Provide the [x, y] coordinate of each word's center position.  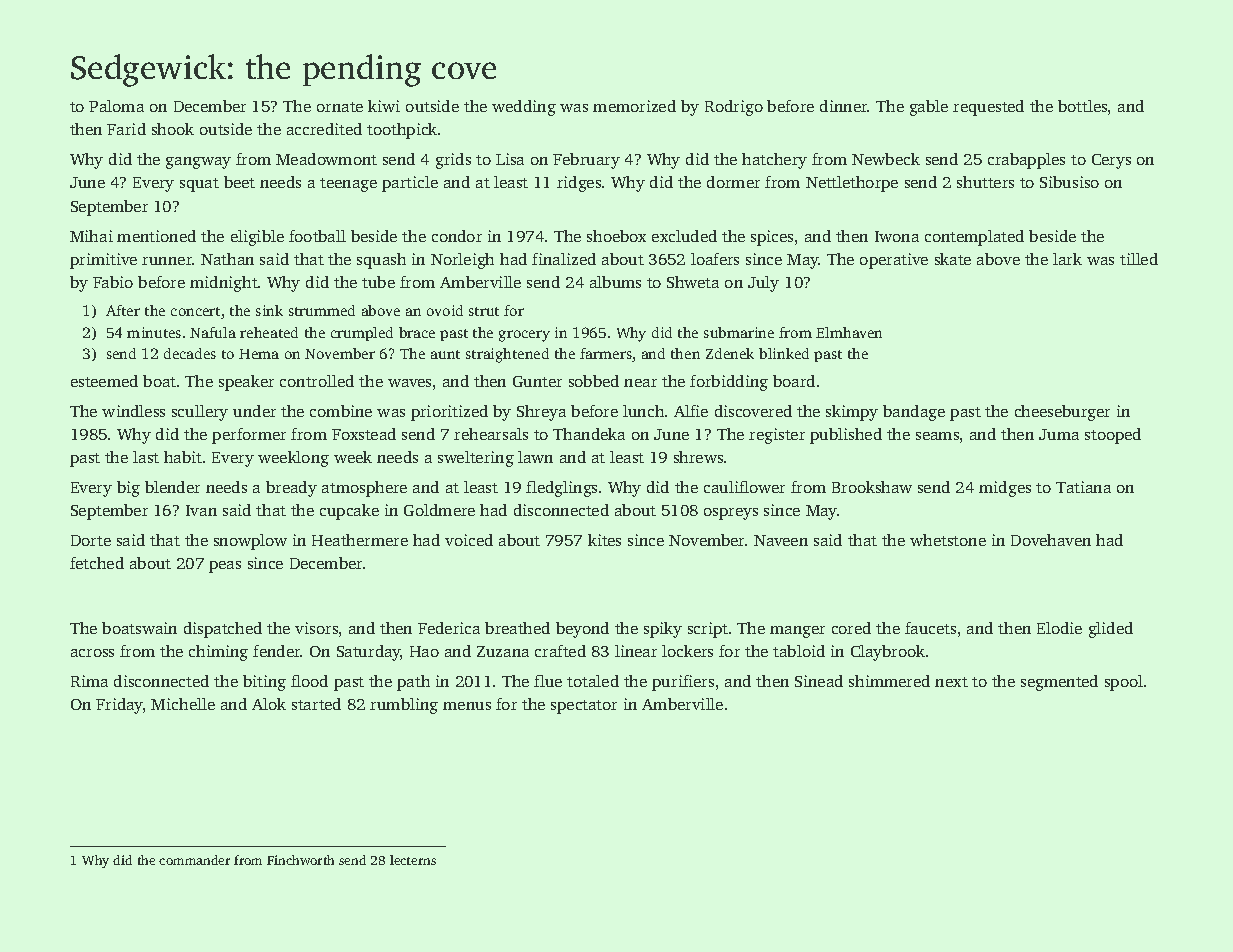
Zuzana [503, 651]
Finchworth [300, 860]
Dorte [91, 540]
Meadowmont [326, 159]
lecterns [413, 860]
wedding [524, 108]
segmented [1059, 683]
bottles [1082, 106]
